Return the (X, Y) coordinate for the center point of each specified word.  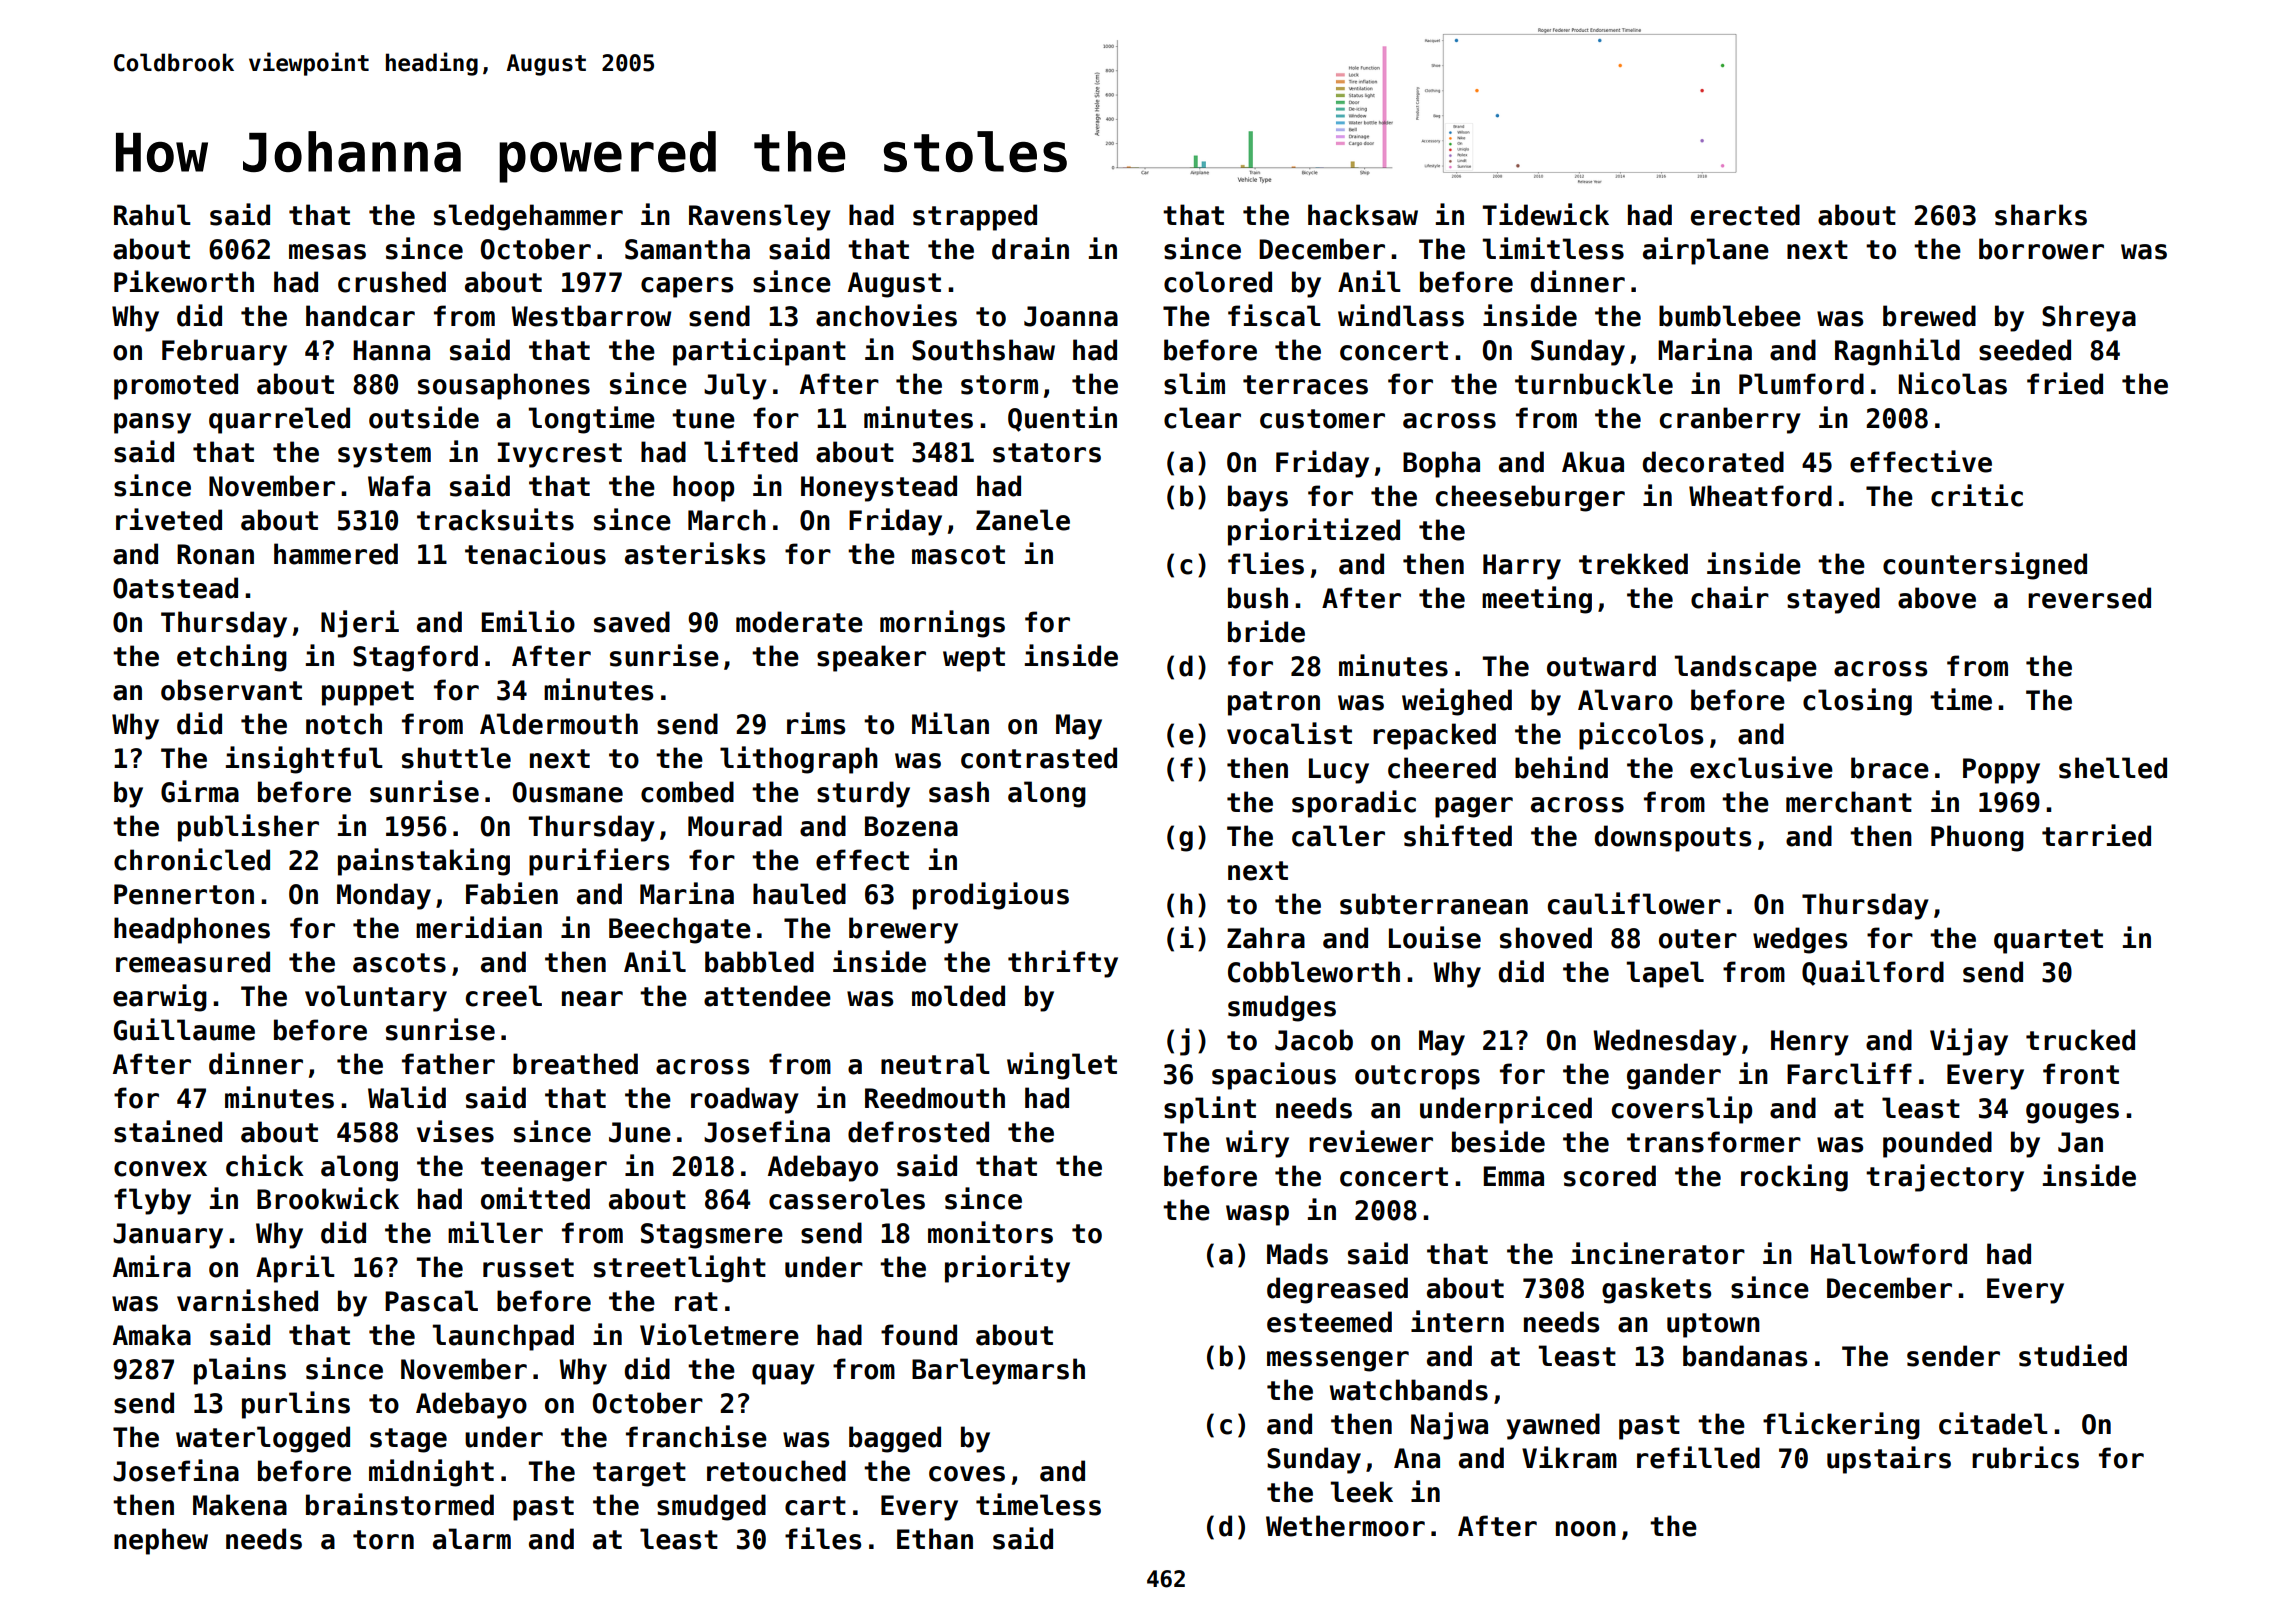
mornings (942, 624)
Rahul (152, 215)
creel (504, 996)
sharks (2041, 215)
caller (1338, 836)
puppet (368, 693)
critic (1977, 495)
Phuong (1977, 838)
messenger (1338, 1361)
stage (408, 1440)
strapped (975, 217)
